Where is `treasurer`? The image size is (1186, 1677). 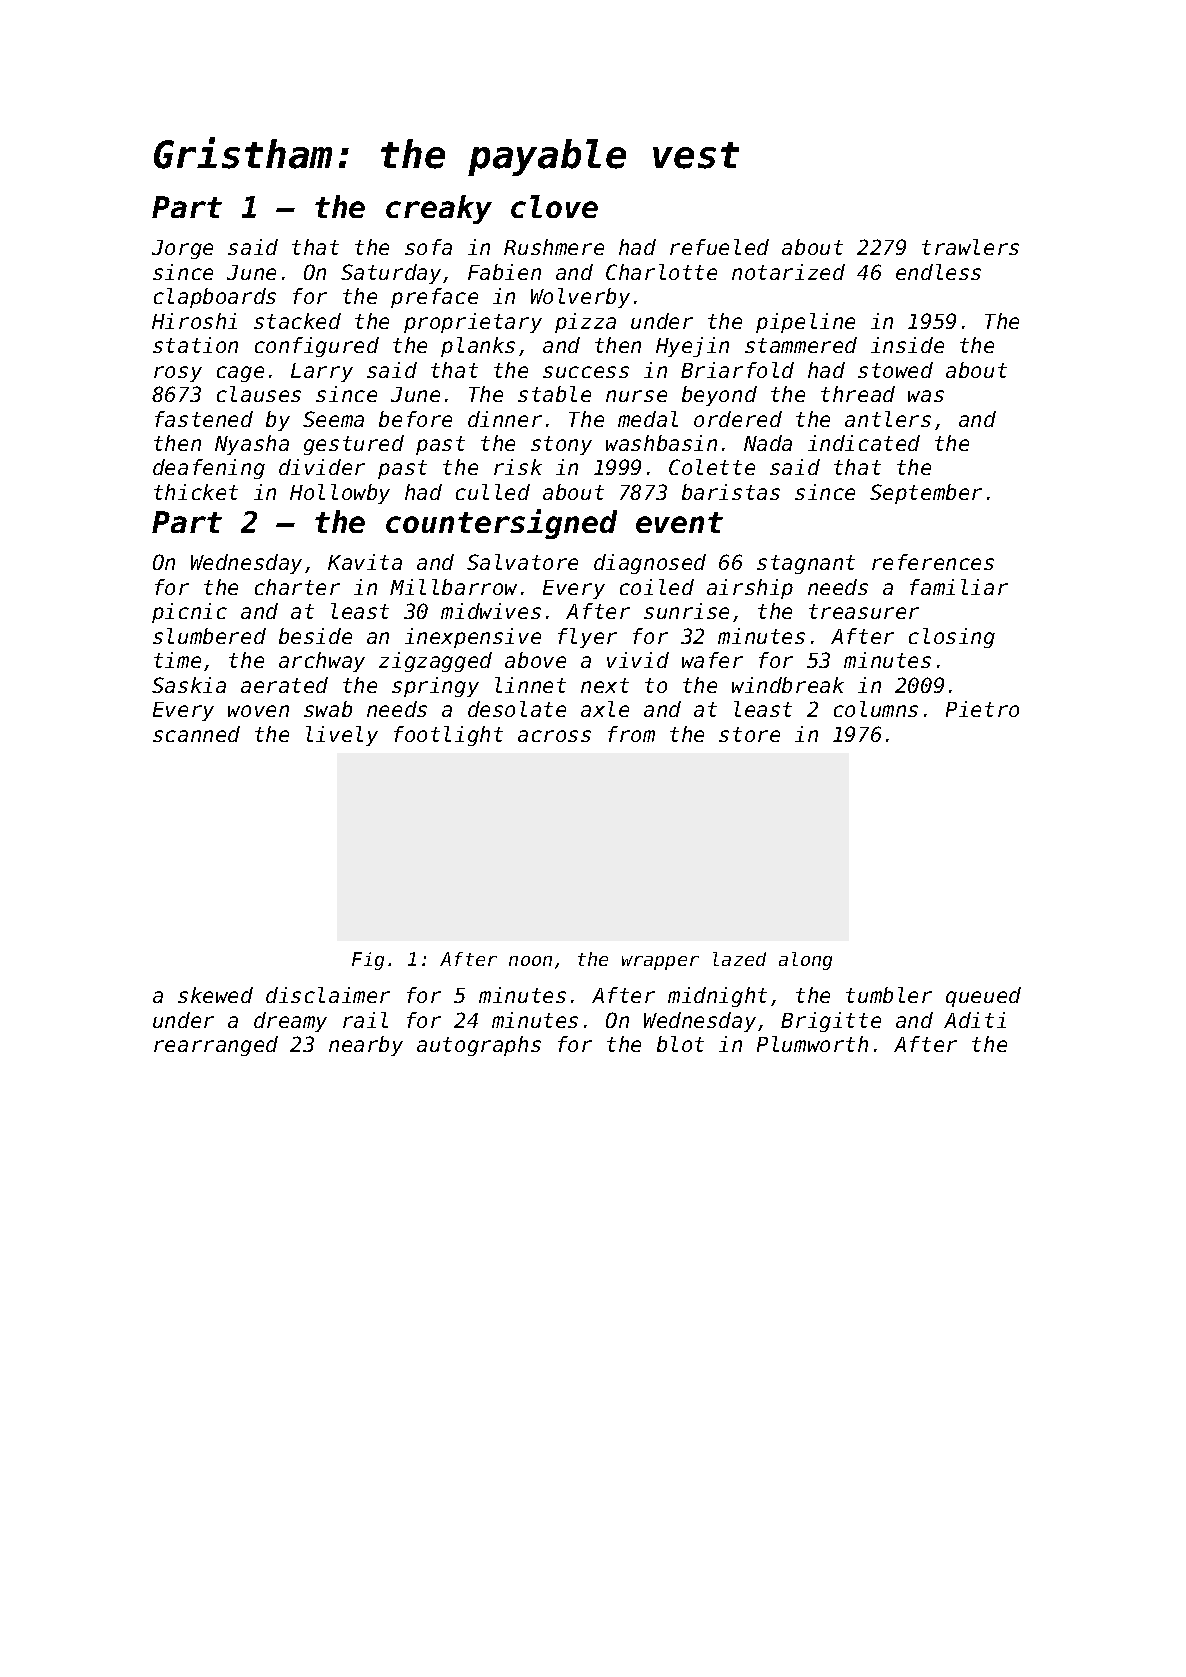 treasurer is located at coordinates (864, 611).
